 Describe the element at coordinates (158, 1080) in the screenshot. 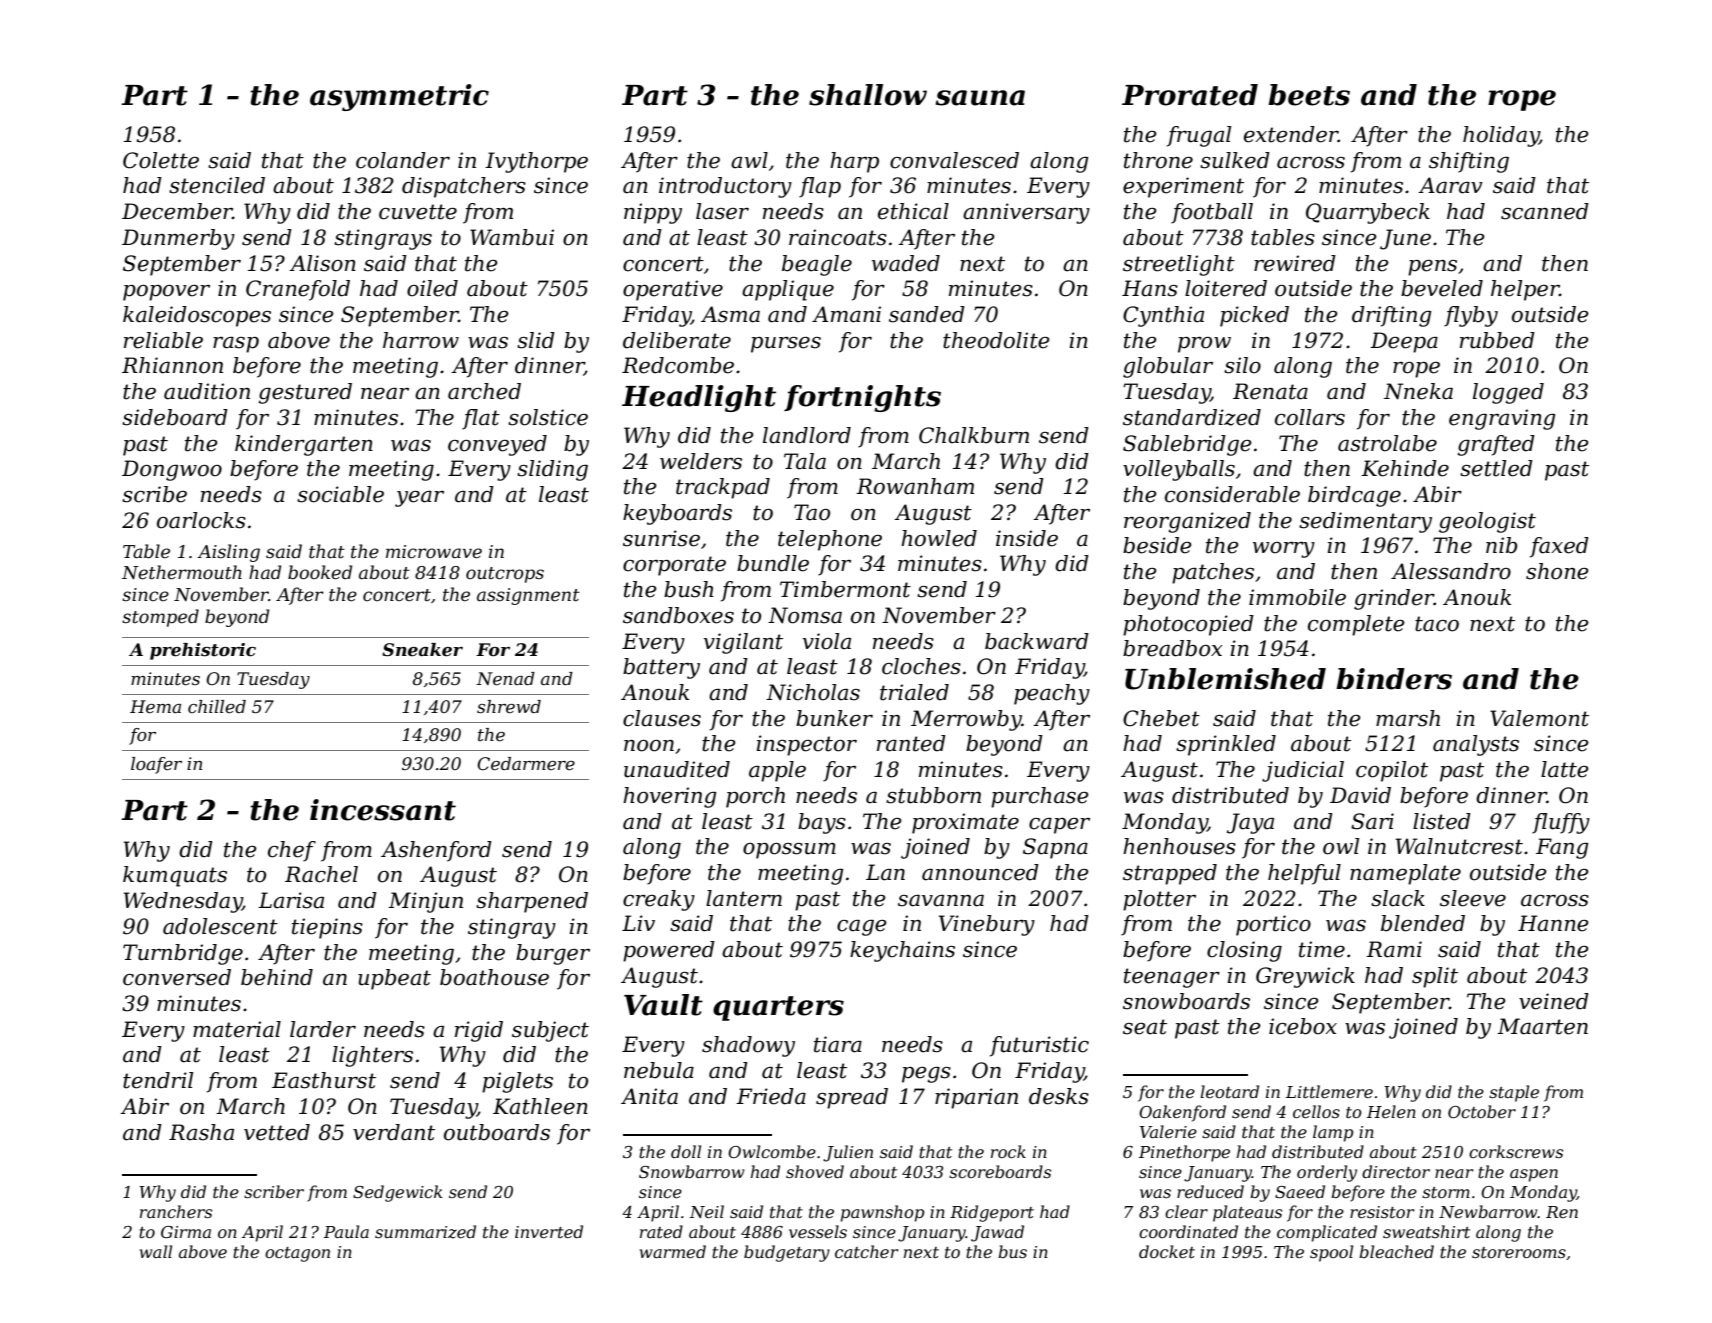

I see `tendril` at that location.
